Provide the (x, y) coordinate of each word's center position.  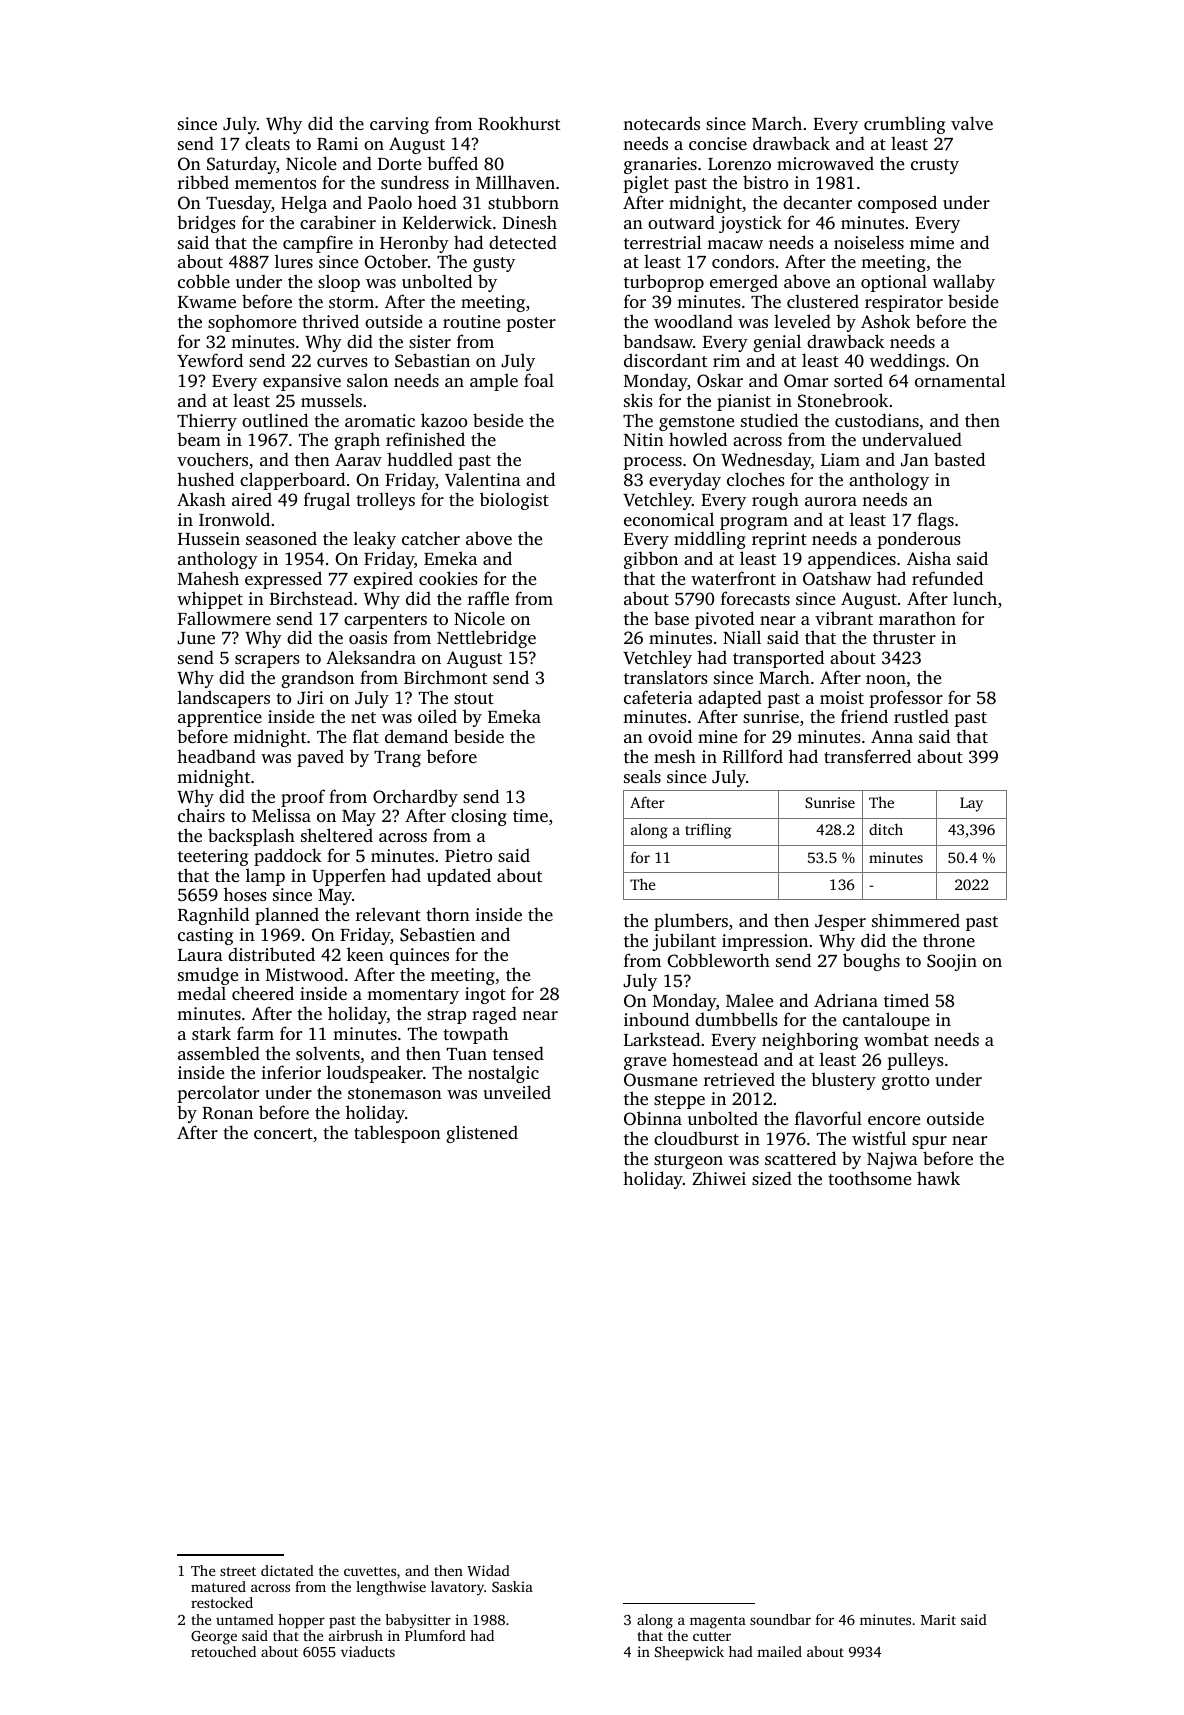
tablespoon (397, 1134)
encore (894, 1120)
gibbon (651, 560)
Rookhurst (519, 123)
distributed (271, 954)
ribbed (203, 182)
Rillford (753, 756)
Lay (971, 804)
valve (972, 123)
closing (479, 817)
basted (959, 459)
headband (216, 756)
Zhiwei (719, 1178)
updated (459, 877)
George (214, 1638)
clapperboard (292, 481)
